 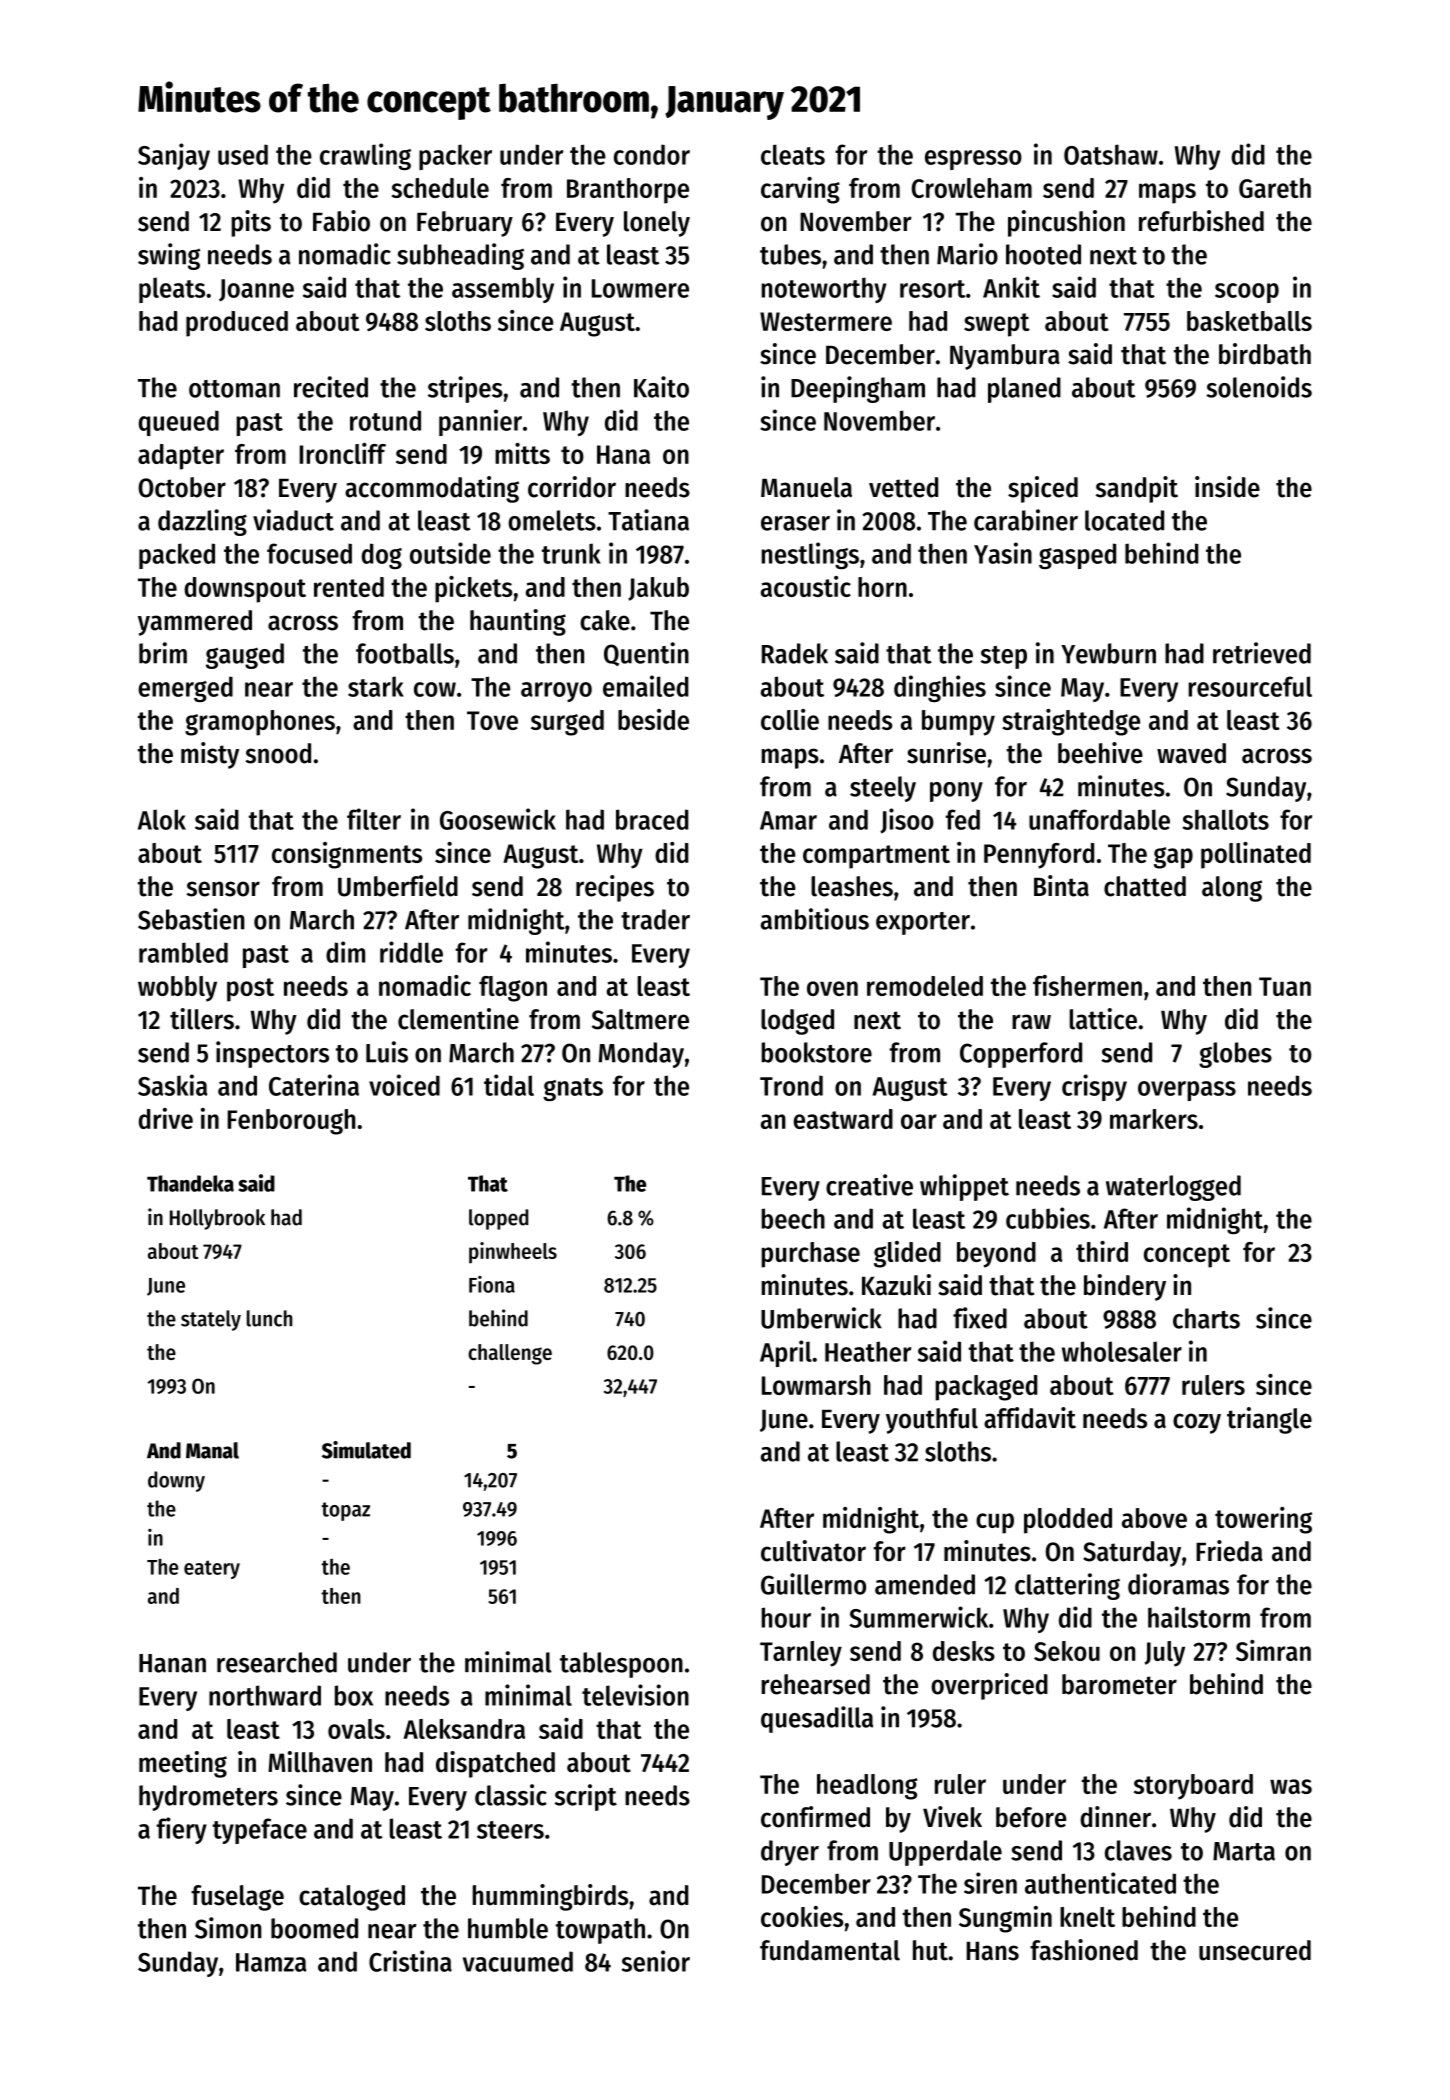 What do you see at coordinates (1102, 1251) in the image?
I see `third` at bounding box center [1102, 1251].
